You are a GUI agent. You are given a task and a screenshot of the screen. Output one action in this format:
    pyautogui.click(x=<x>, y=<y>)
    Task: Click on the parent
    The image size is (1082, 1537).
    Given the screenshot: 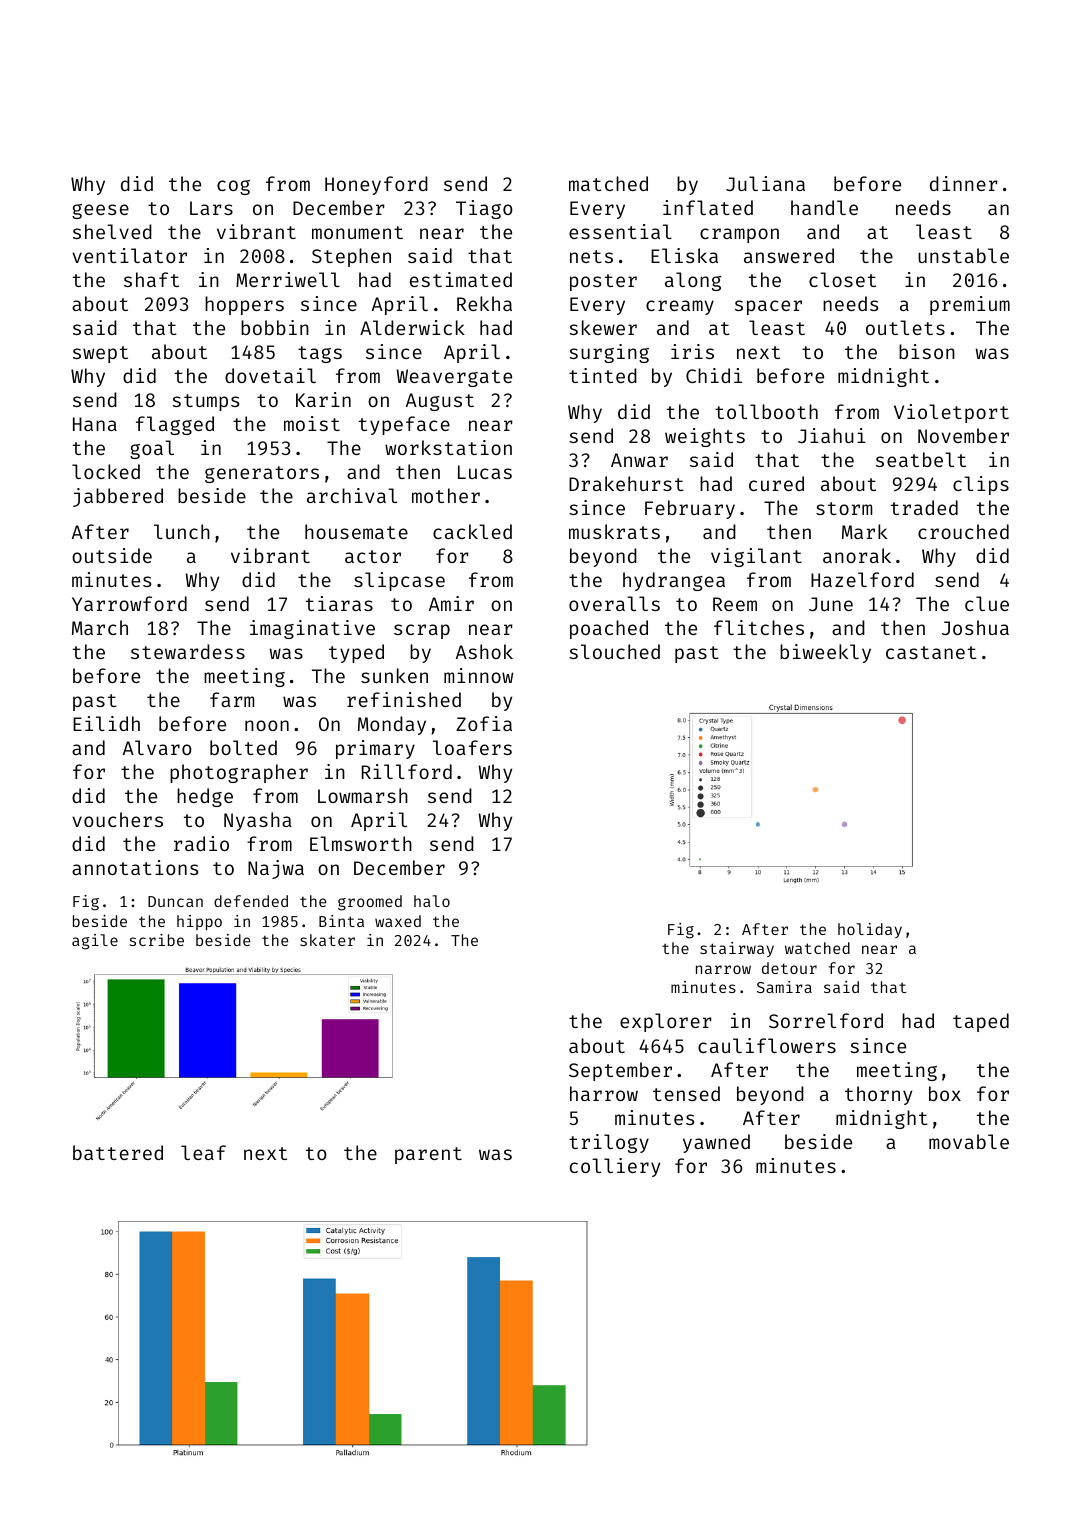 What is the action you would take?
    pyautogui.click(x=428, y=1155)
